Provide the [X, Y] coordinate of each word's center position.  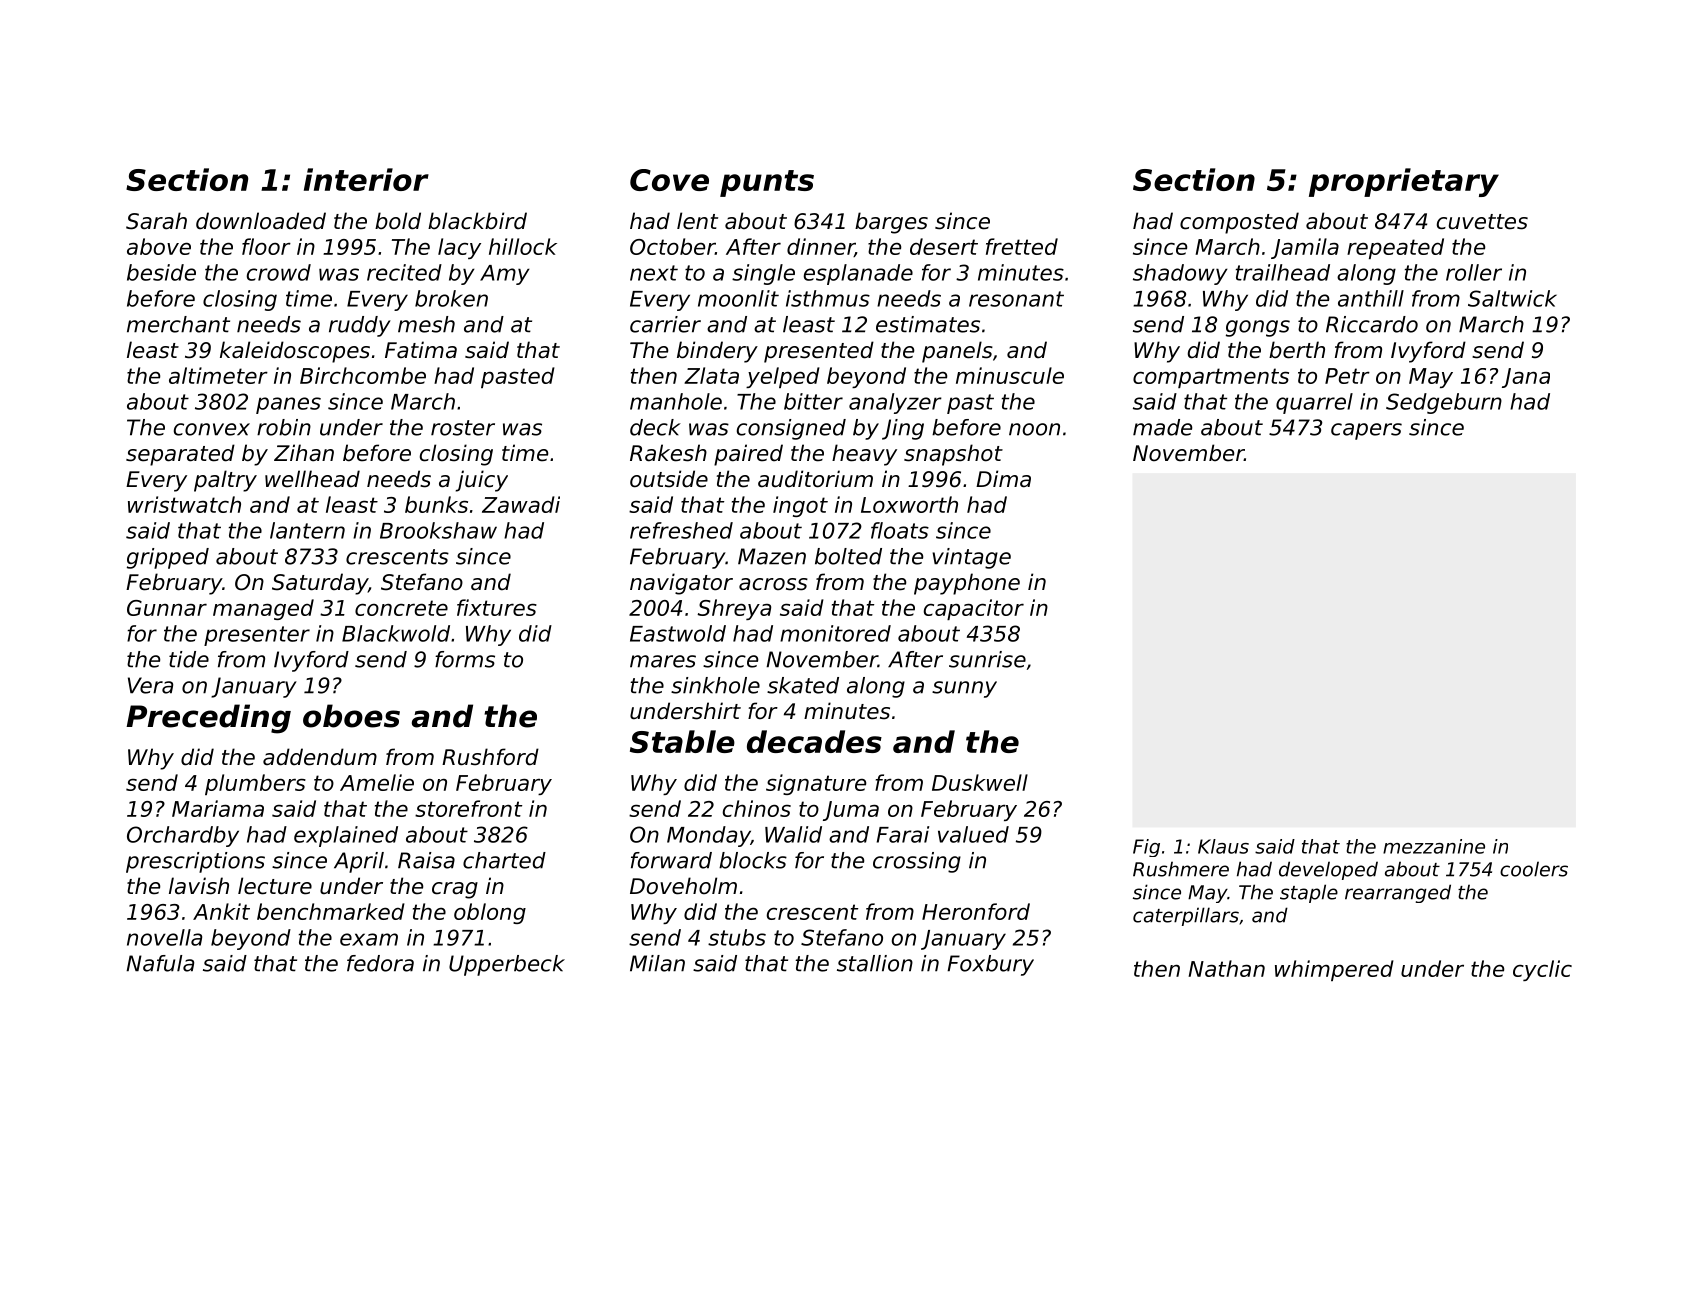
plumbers [255, 784]
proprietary [1404, 182]
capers [1366, 431]
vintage [971, 558]
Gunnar [167, 608]
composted [1239, 223]
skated [803, 685]
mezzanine [1434, 846]
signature [816, 784]
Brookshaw [438, 530]
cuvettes [1482, 222]
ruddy [360, 326]
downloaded [261, 221]
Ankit [221, 911]
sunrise [987, 659]
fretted [1022, 246]
